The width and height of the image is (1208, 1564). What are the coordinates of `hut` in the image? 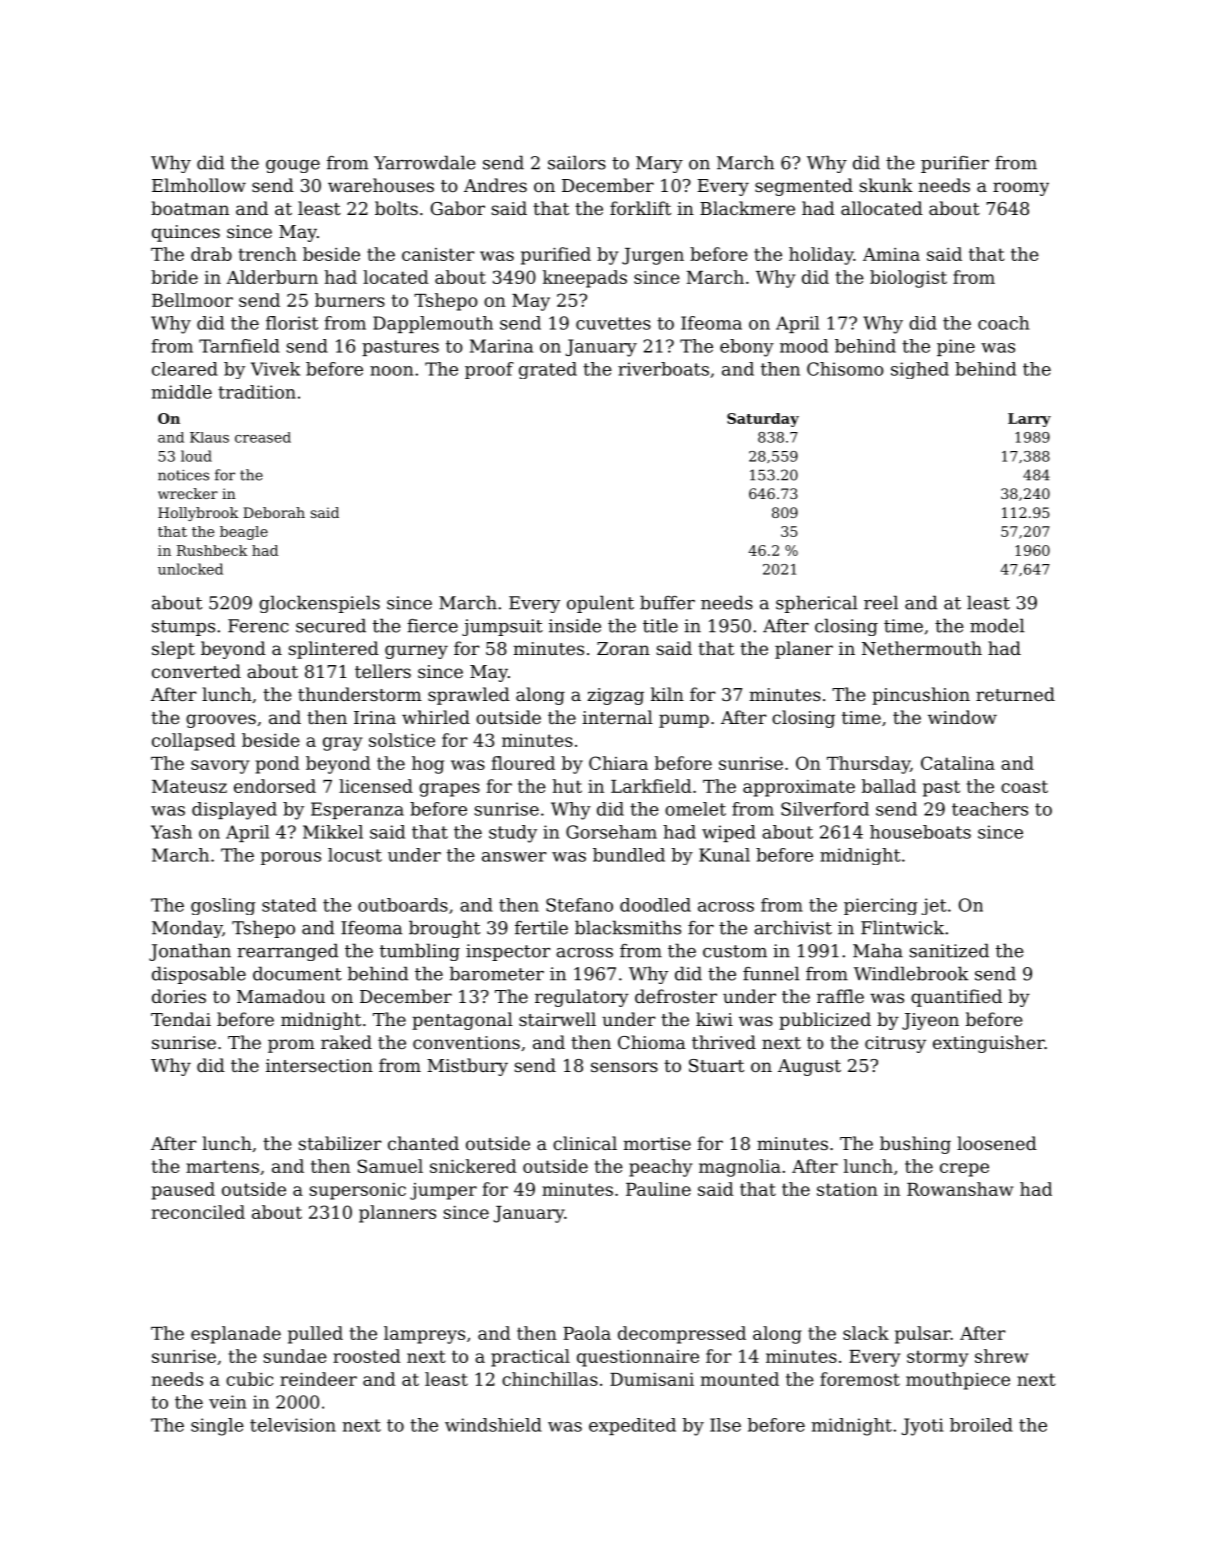 It's located at (567, 786).
